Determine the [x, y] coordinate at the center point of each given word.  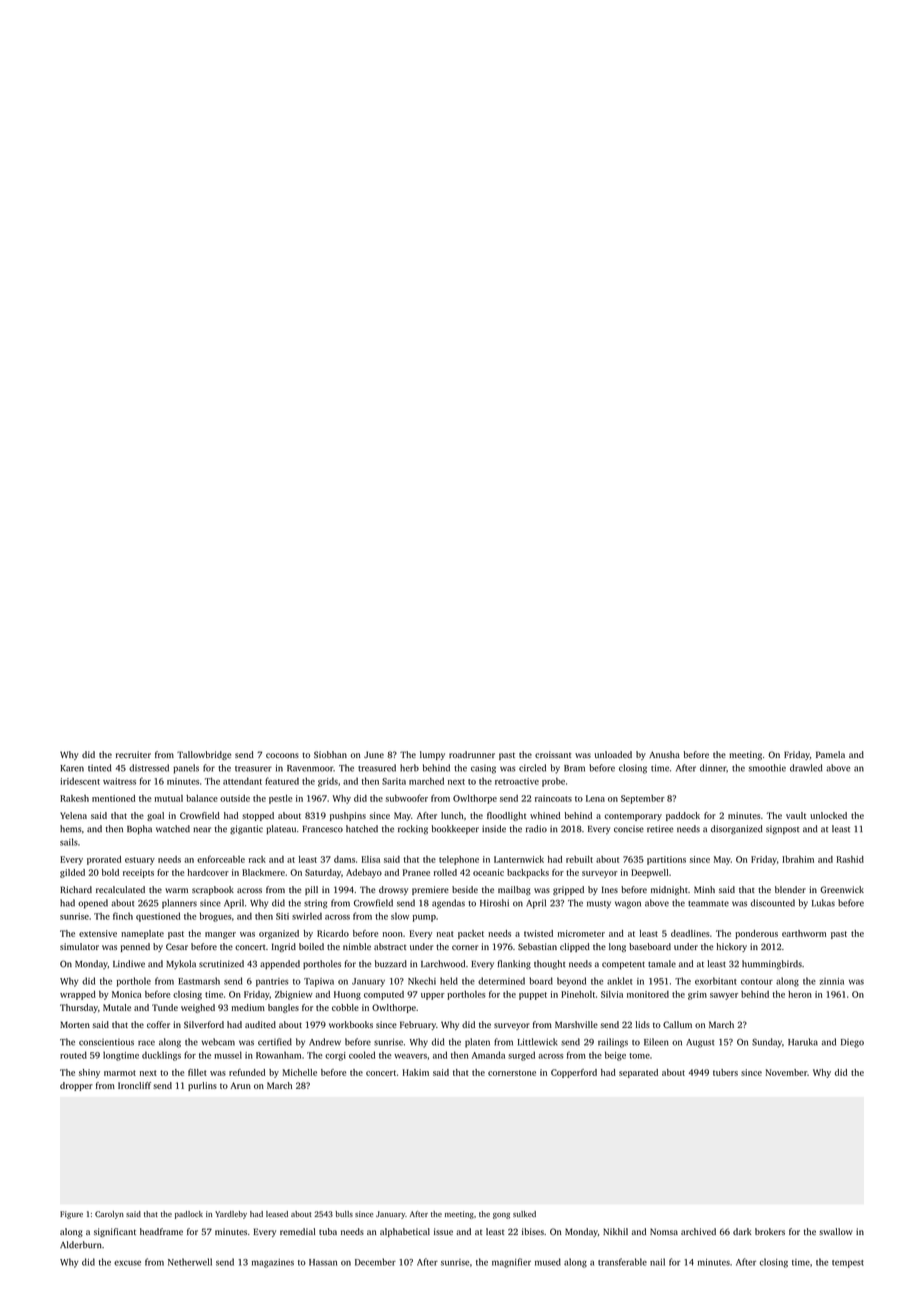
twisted [538, 933]
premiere [430, 890]
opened [93, 904]
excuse [127, 1263]
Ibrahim [798, 859]
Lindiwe [129, 964]
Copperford [574, 1073]
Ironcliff [134, 1085]
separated [638, 1073]
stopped [258, 816]
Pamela [830, 754]
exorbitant [716, 981]
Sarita [394, 781]
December [375, 1262]
